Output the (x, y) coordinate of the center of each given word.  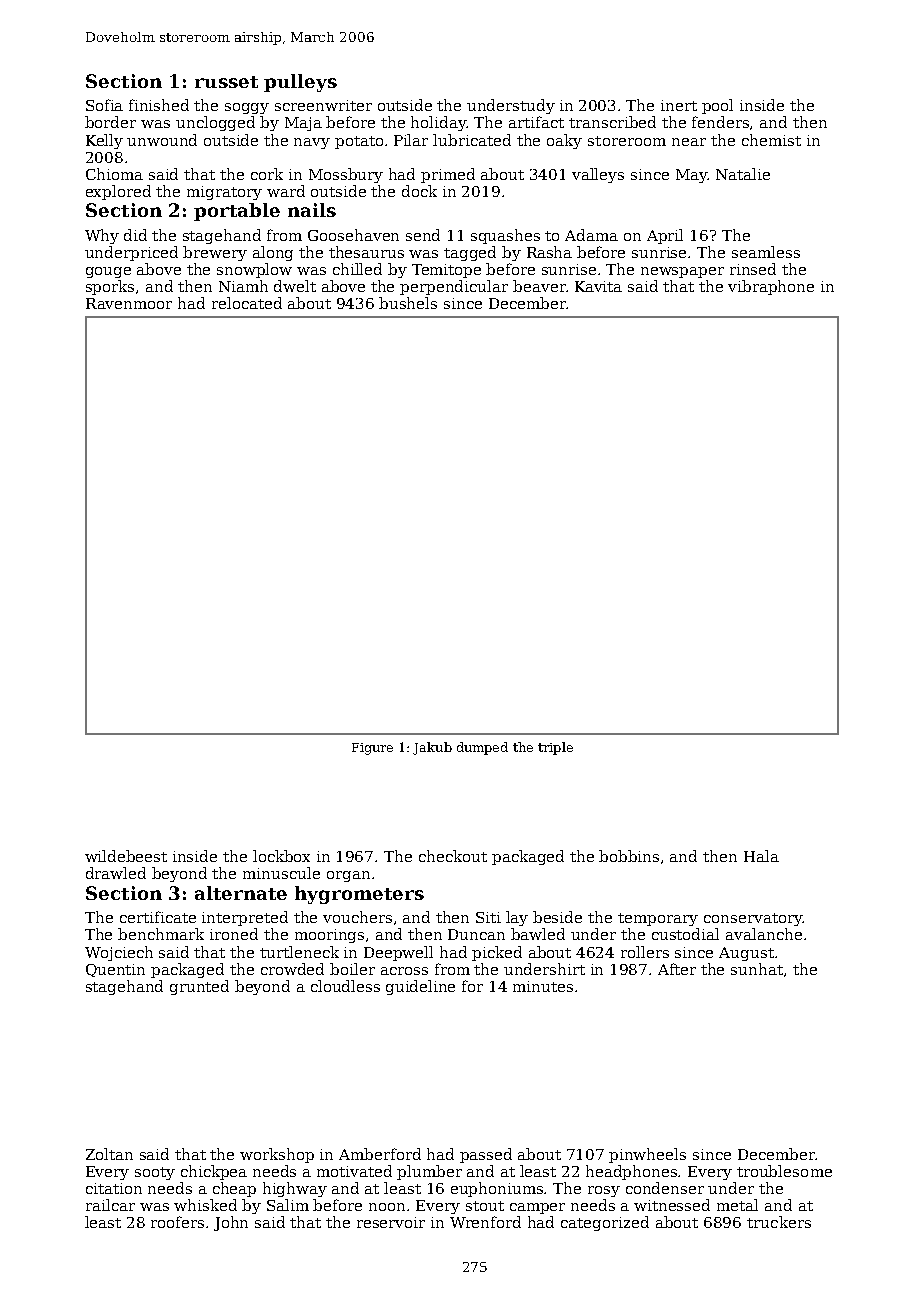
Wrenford (485, 1222)
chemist (771, 140)
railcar (110, 1205)
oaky (564, 141)
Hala (761, 856)
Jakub (432, 748)
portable (237, 212)
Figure (372, 749)
